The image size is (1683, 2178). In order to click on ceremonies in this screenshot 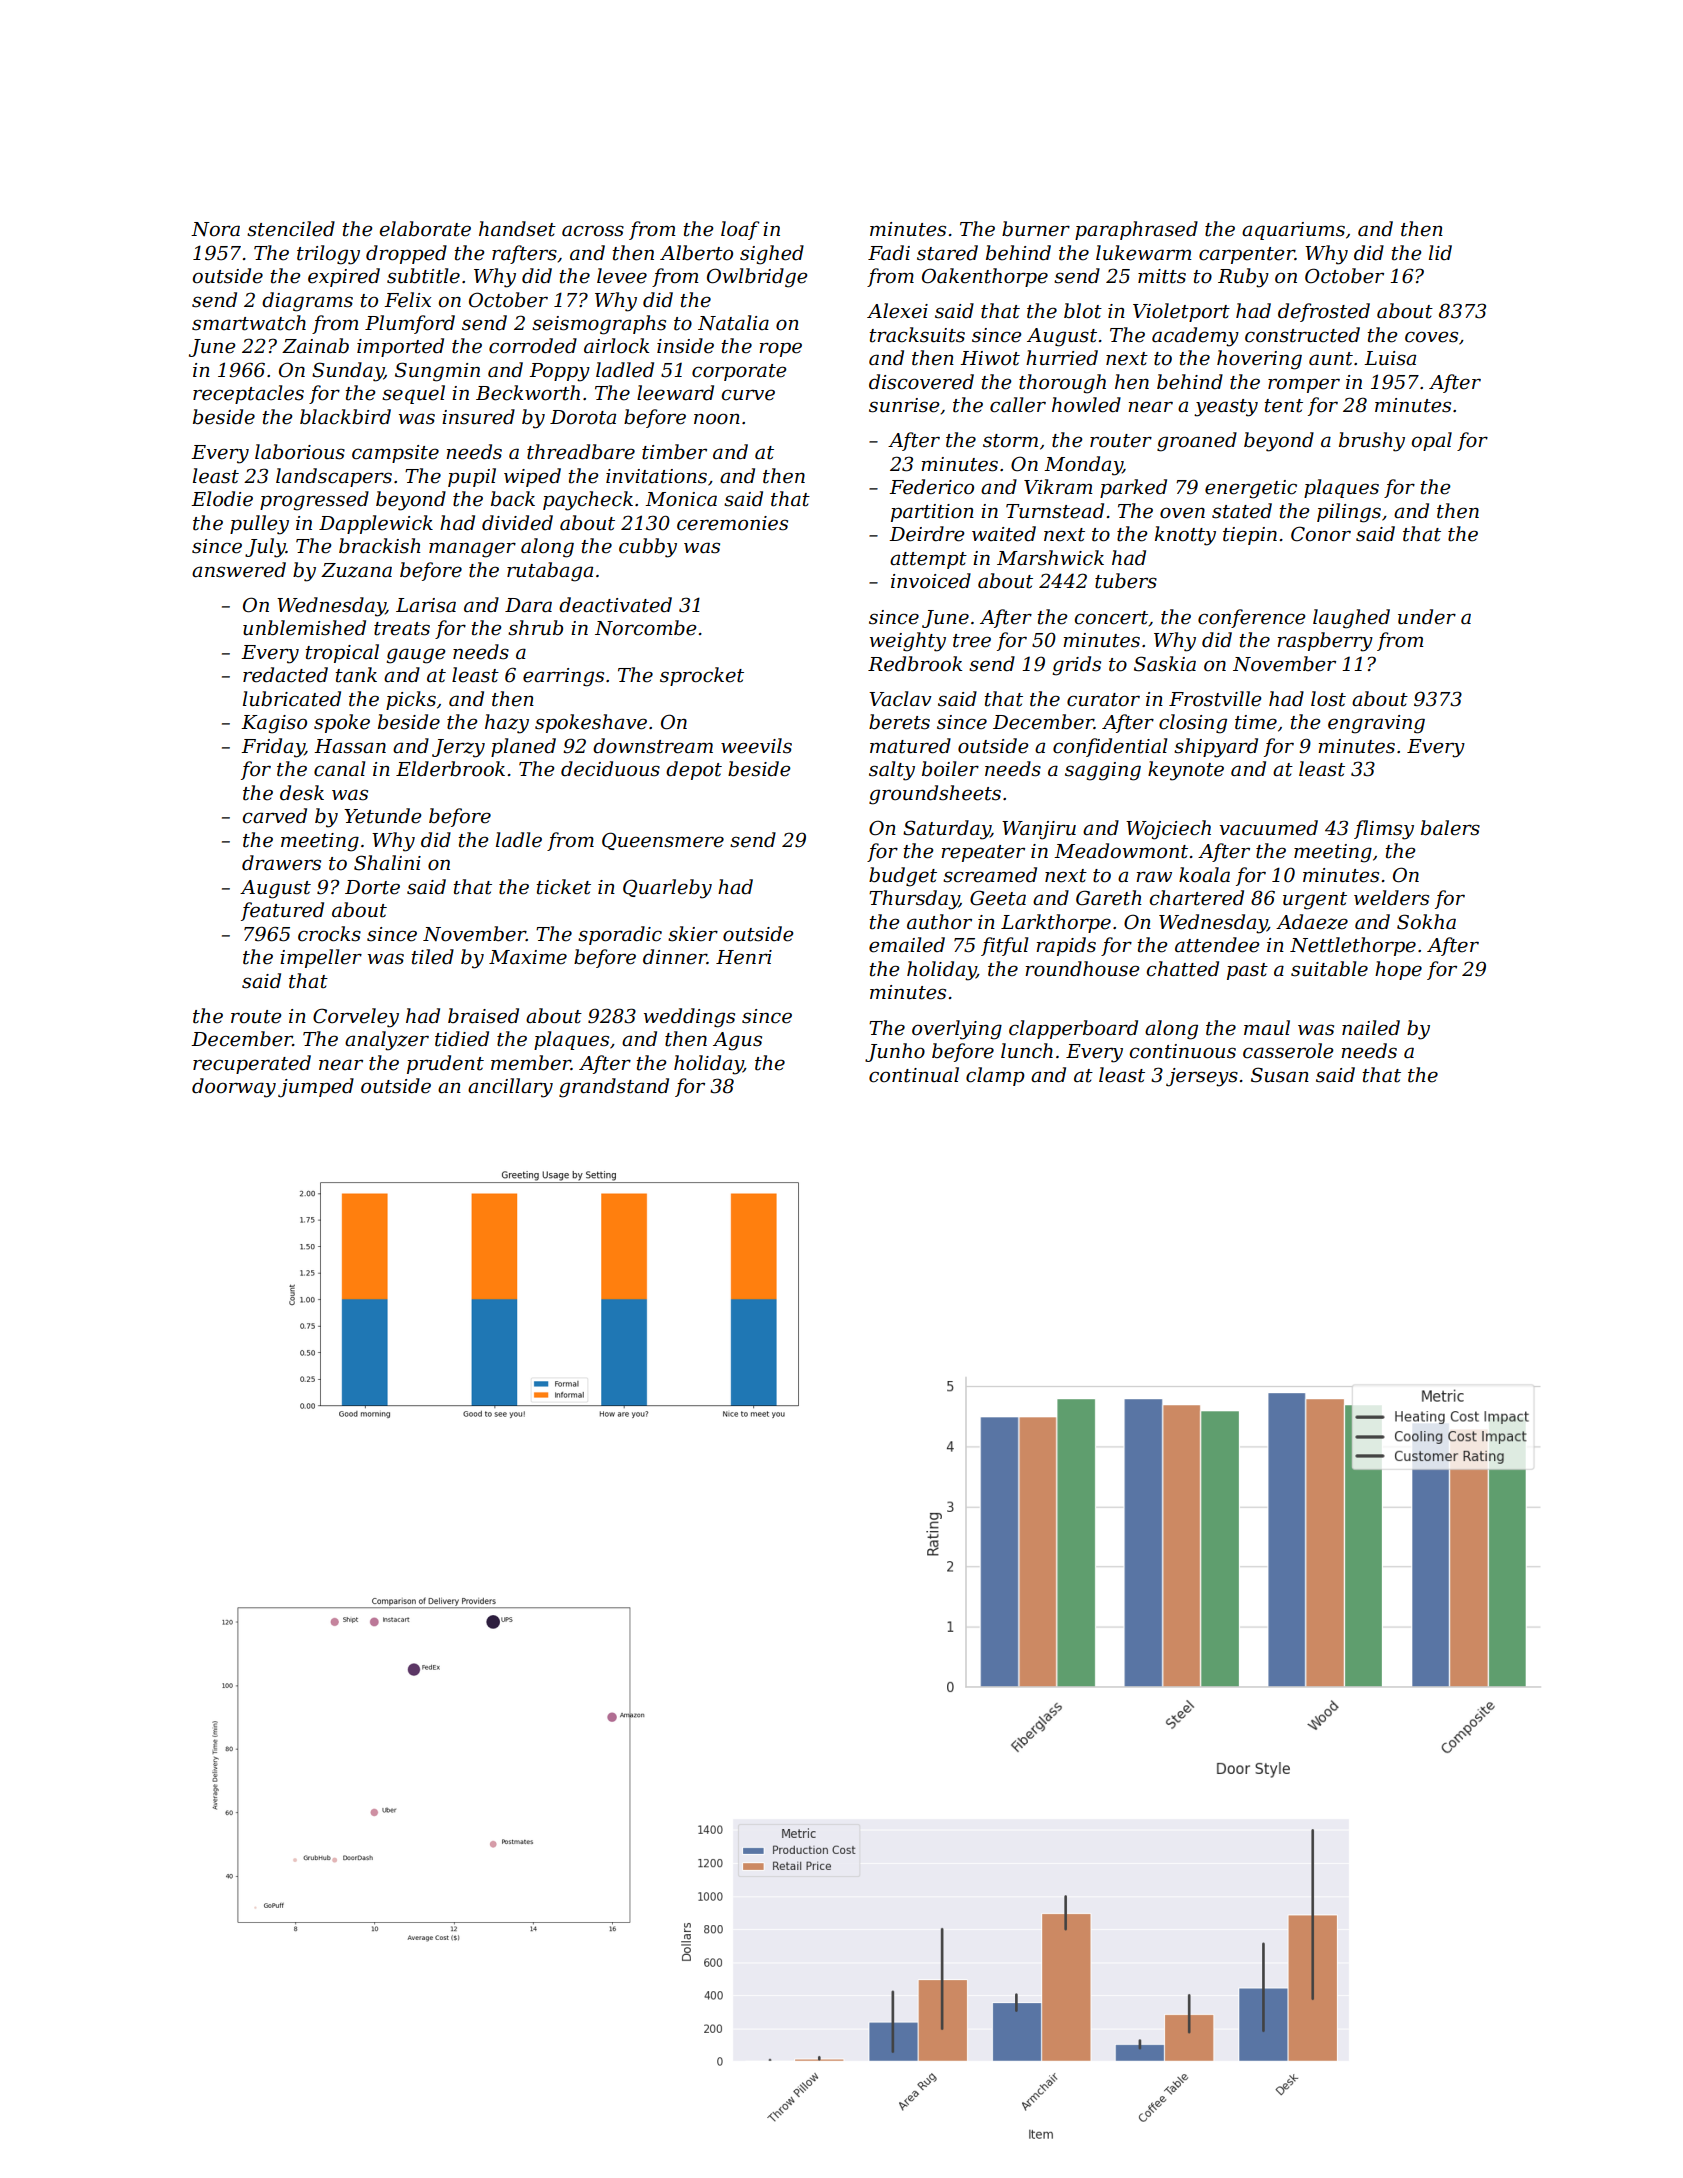, I will do `click(732, 523)`.
